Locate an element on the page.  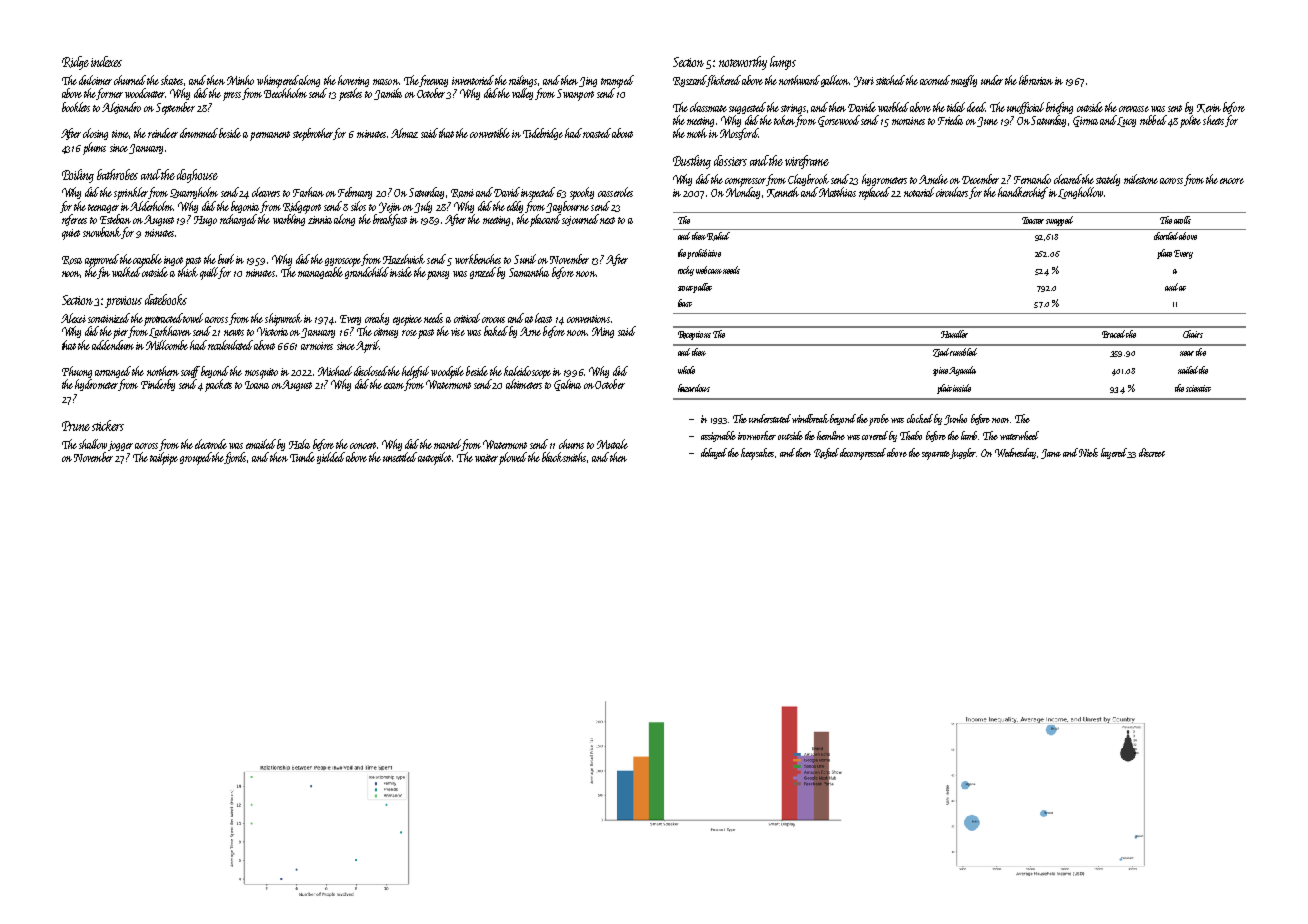
previous is located at coordinates (123, 302).
